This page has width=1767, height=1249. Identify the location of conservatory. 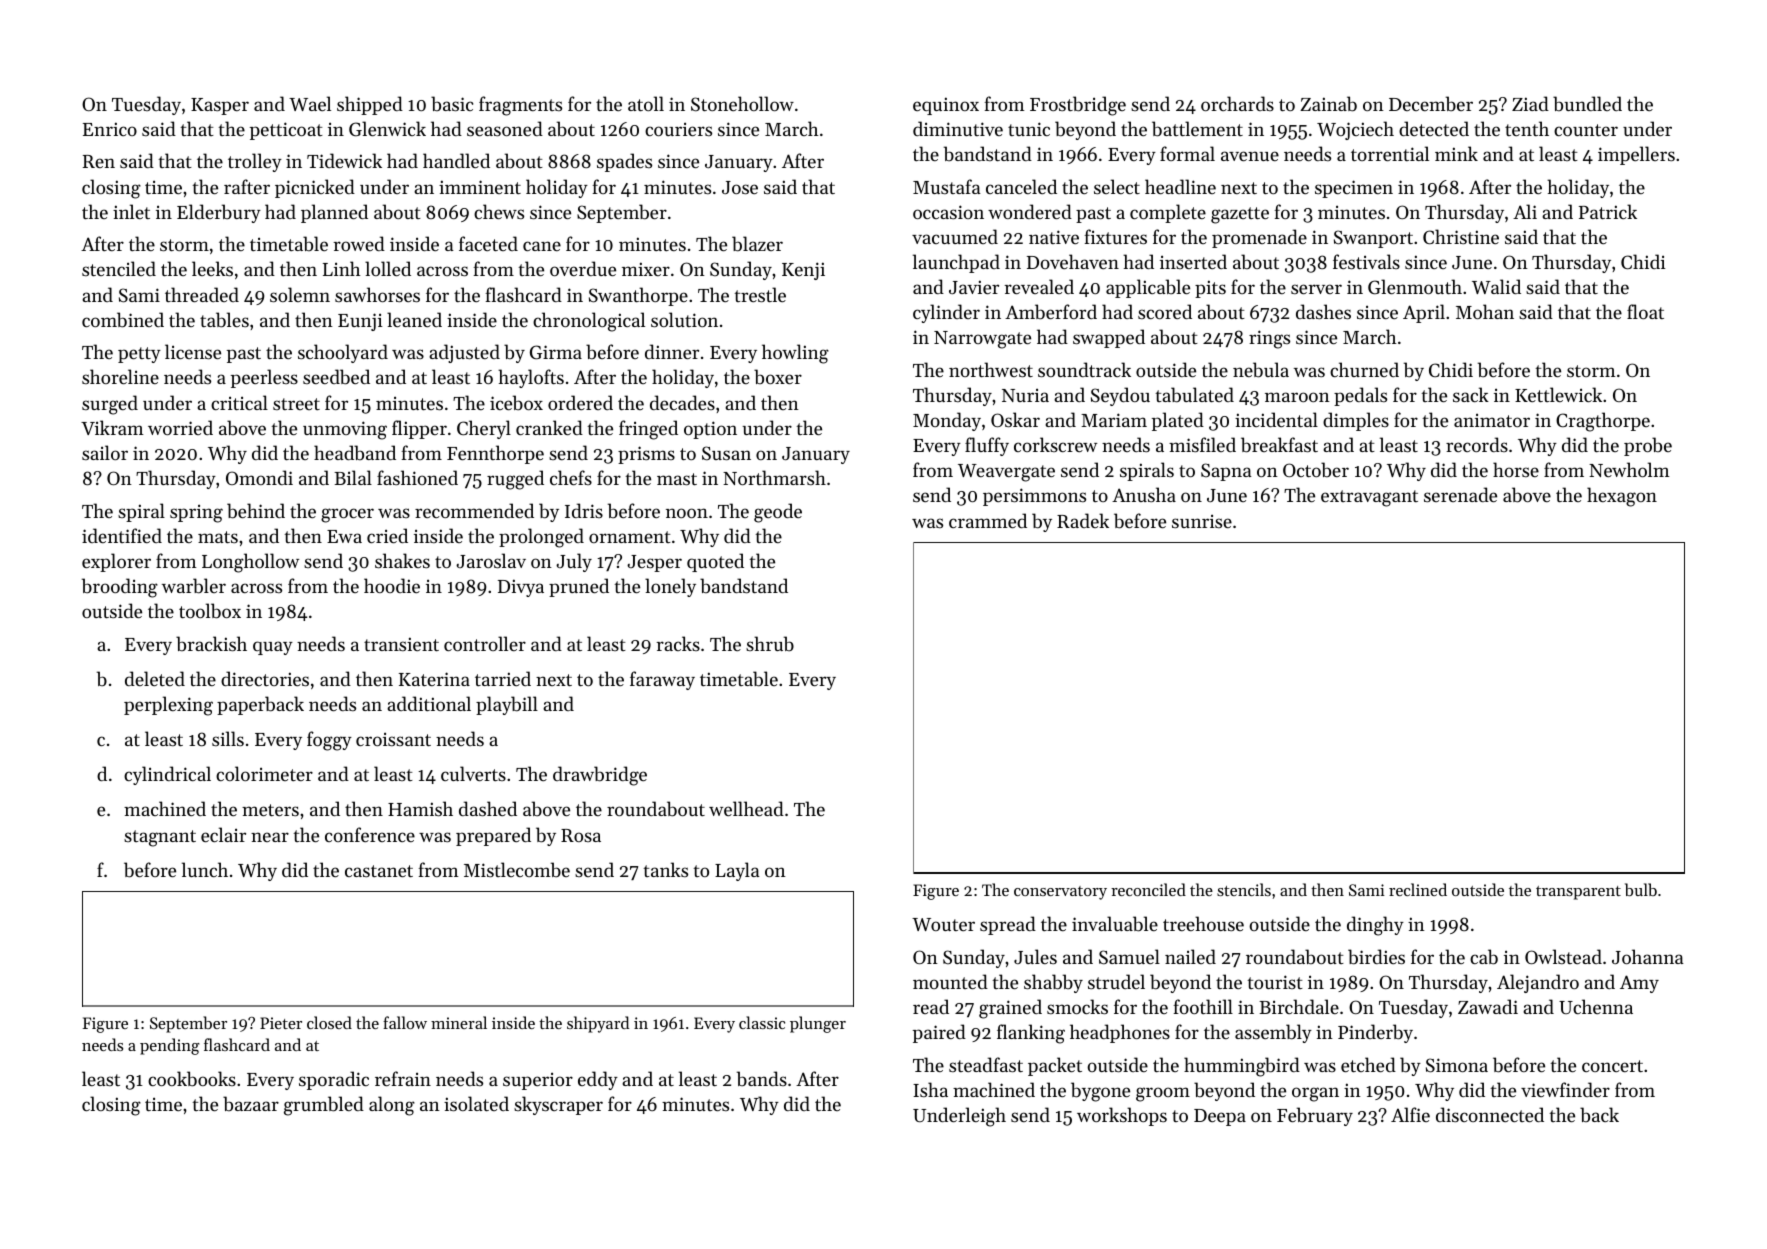
(1060, 893).
